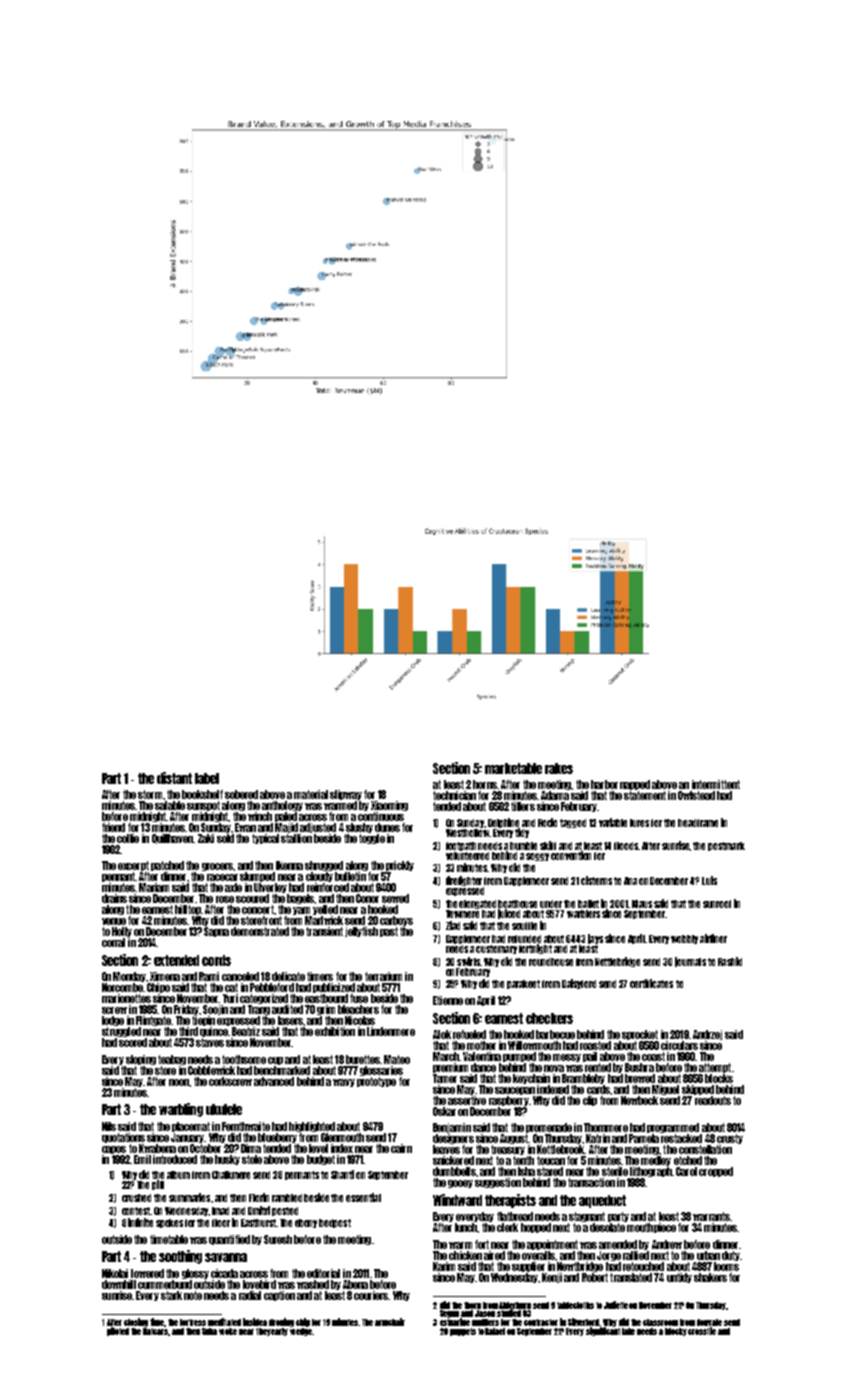 The height and width of the image is (1400, 849). I want to click on distant, so click(174, 778).
